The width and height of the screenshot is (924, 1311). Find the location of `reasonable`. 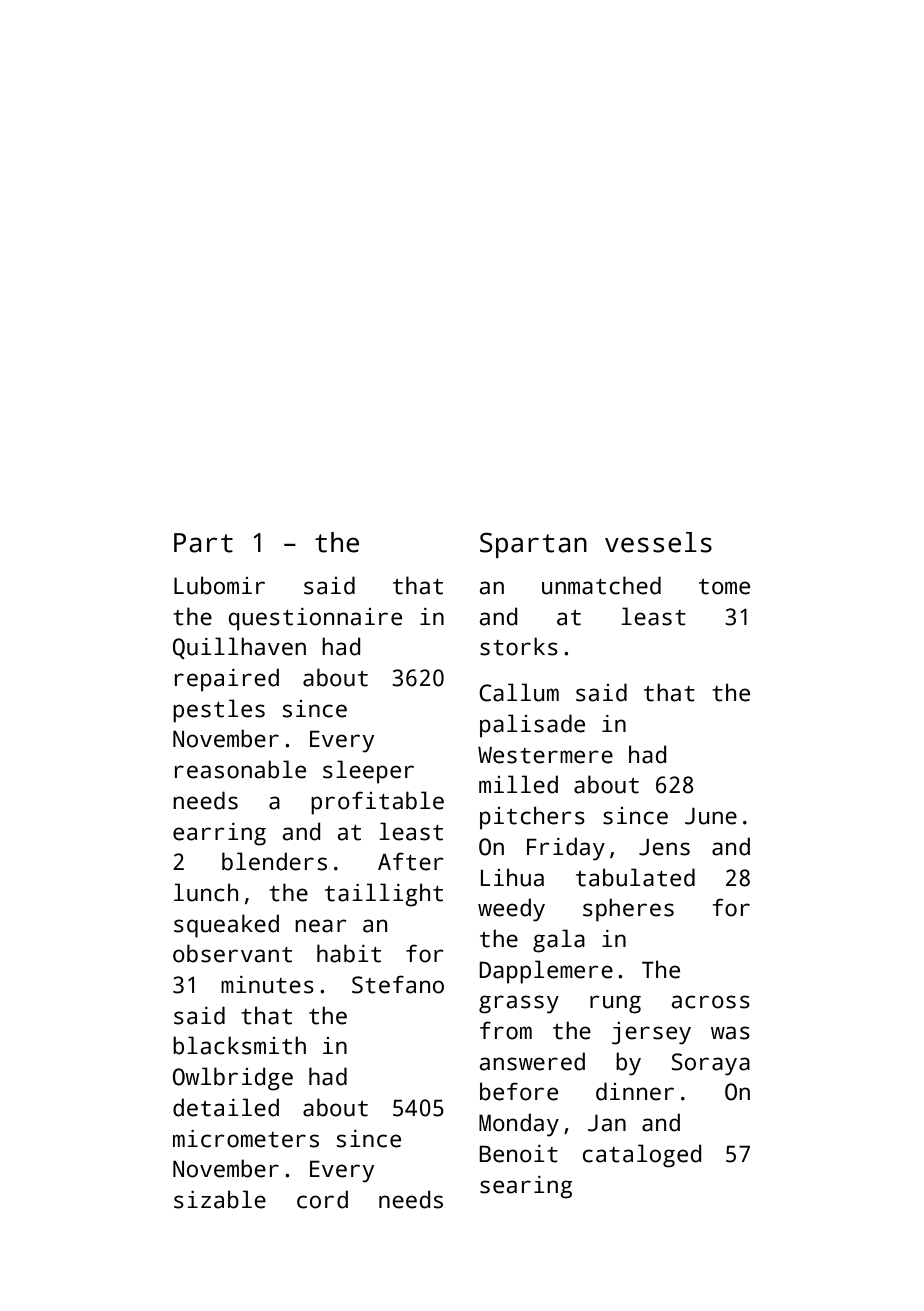

reasonable is located at coordinates (240, 769).
